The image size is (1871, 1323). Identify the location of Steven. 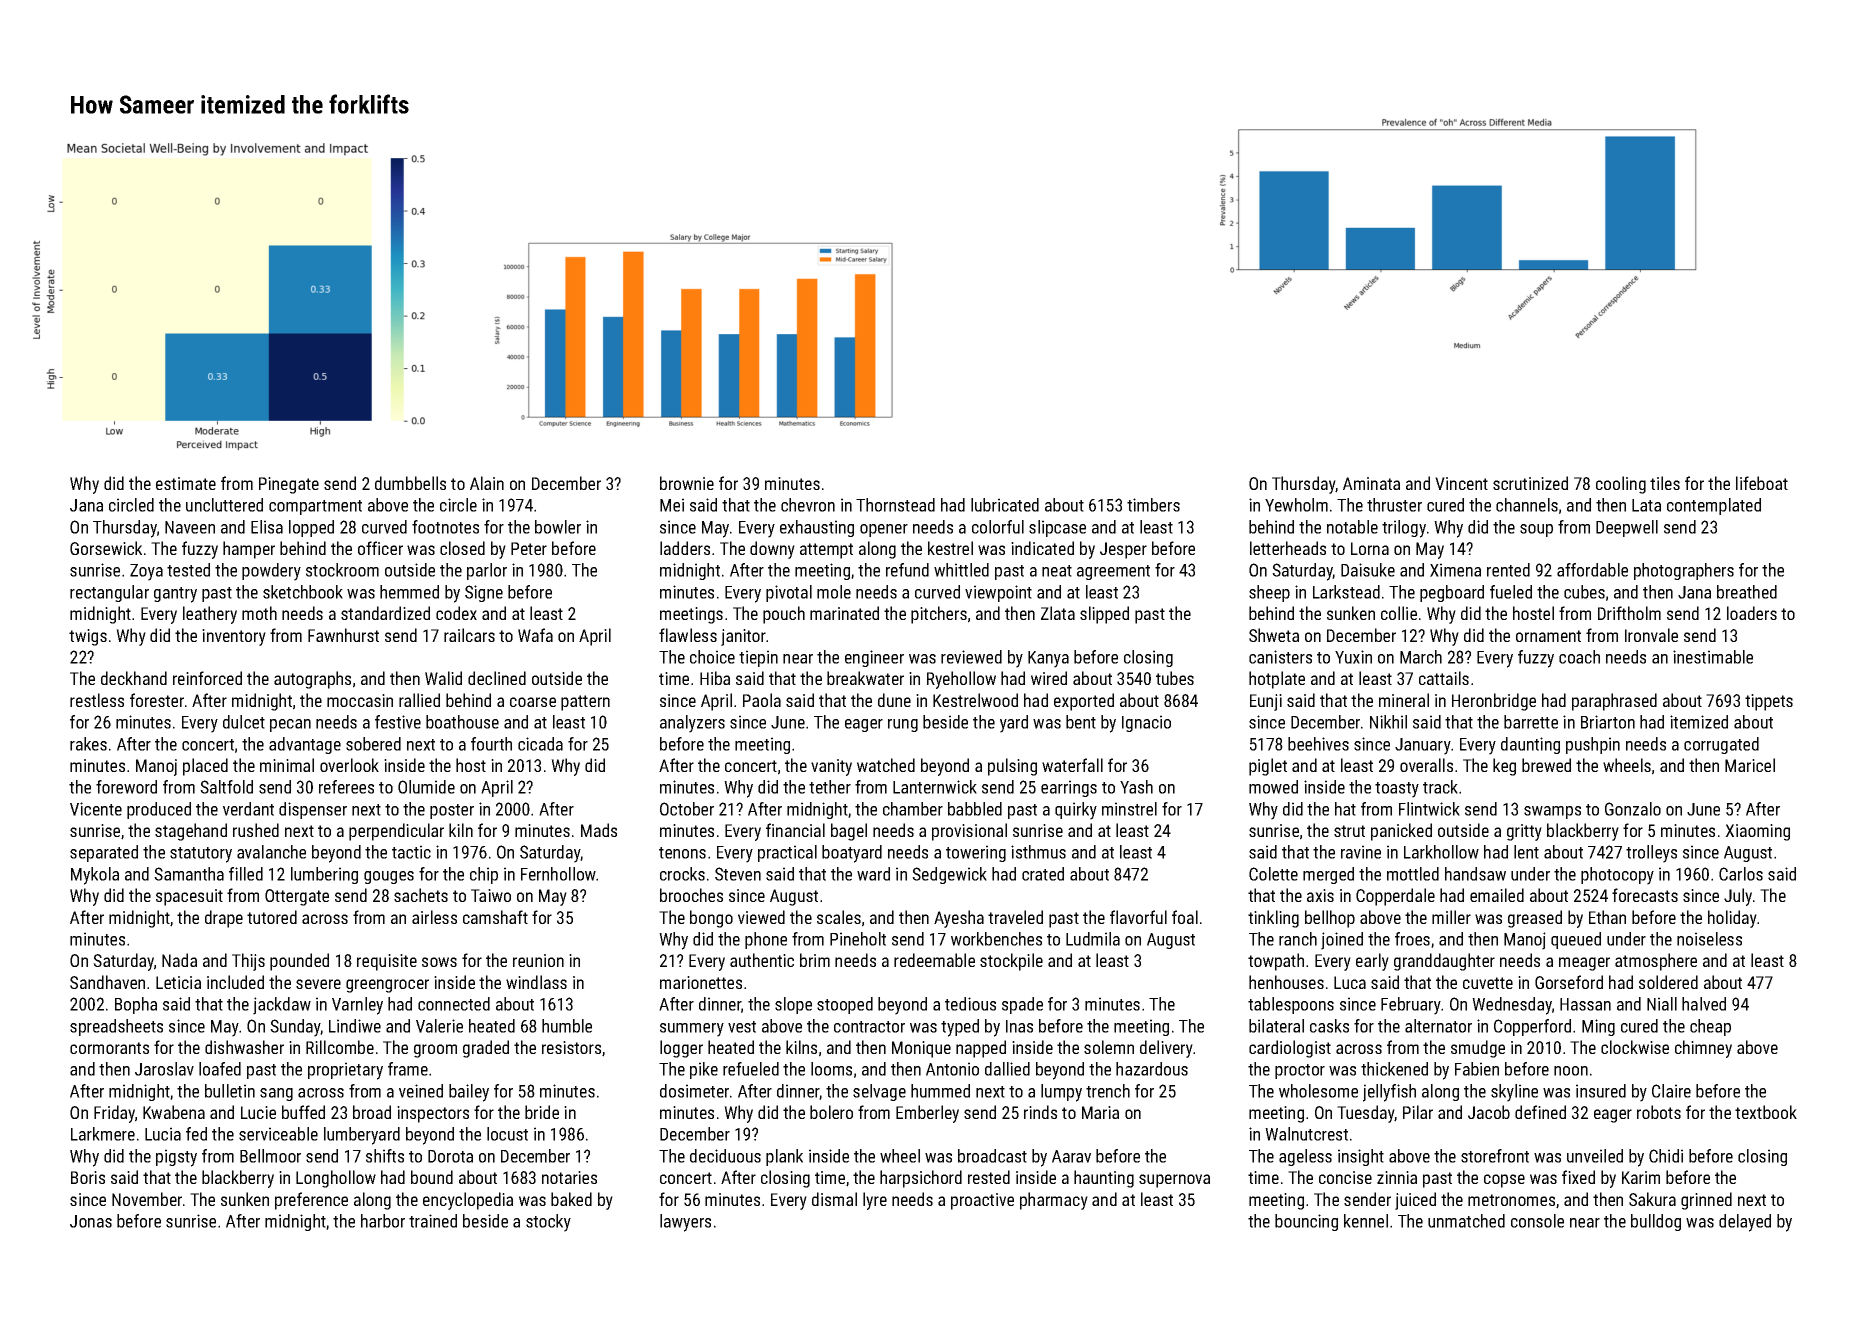
(738, 874).
